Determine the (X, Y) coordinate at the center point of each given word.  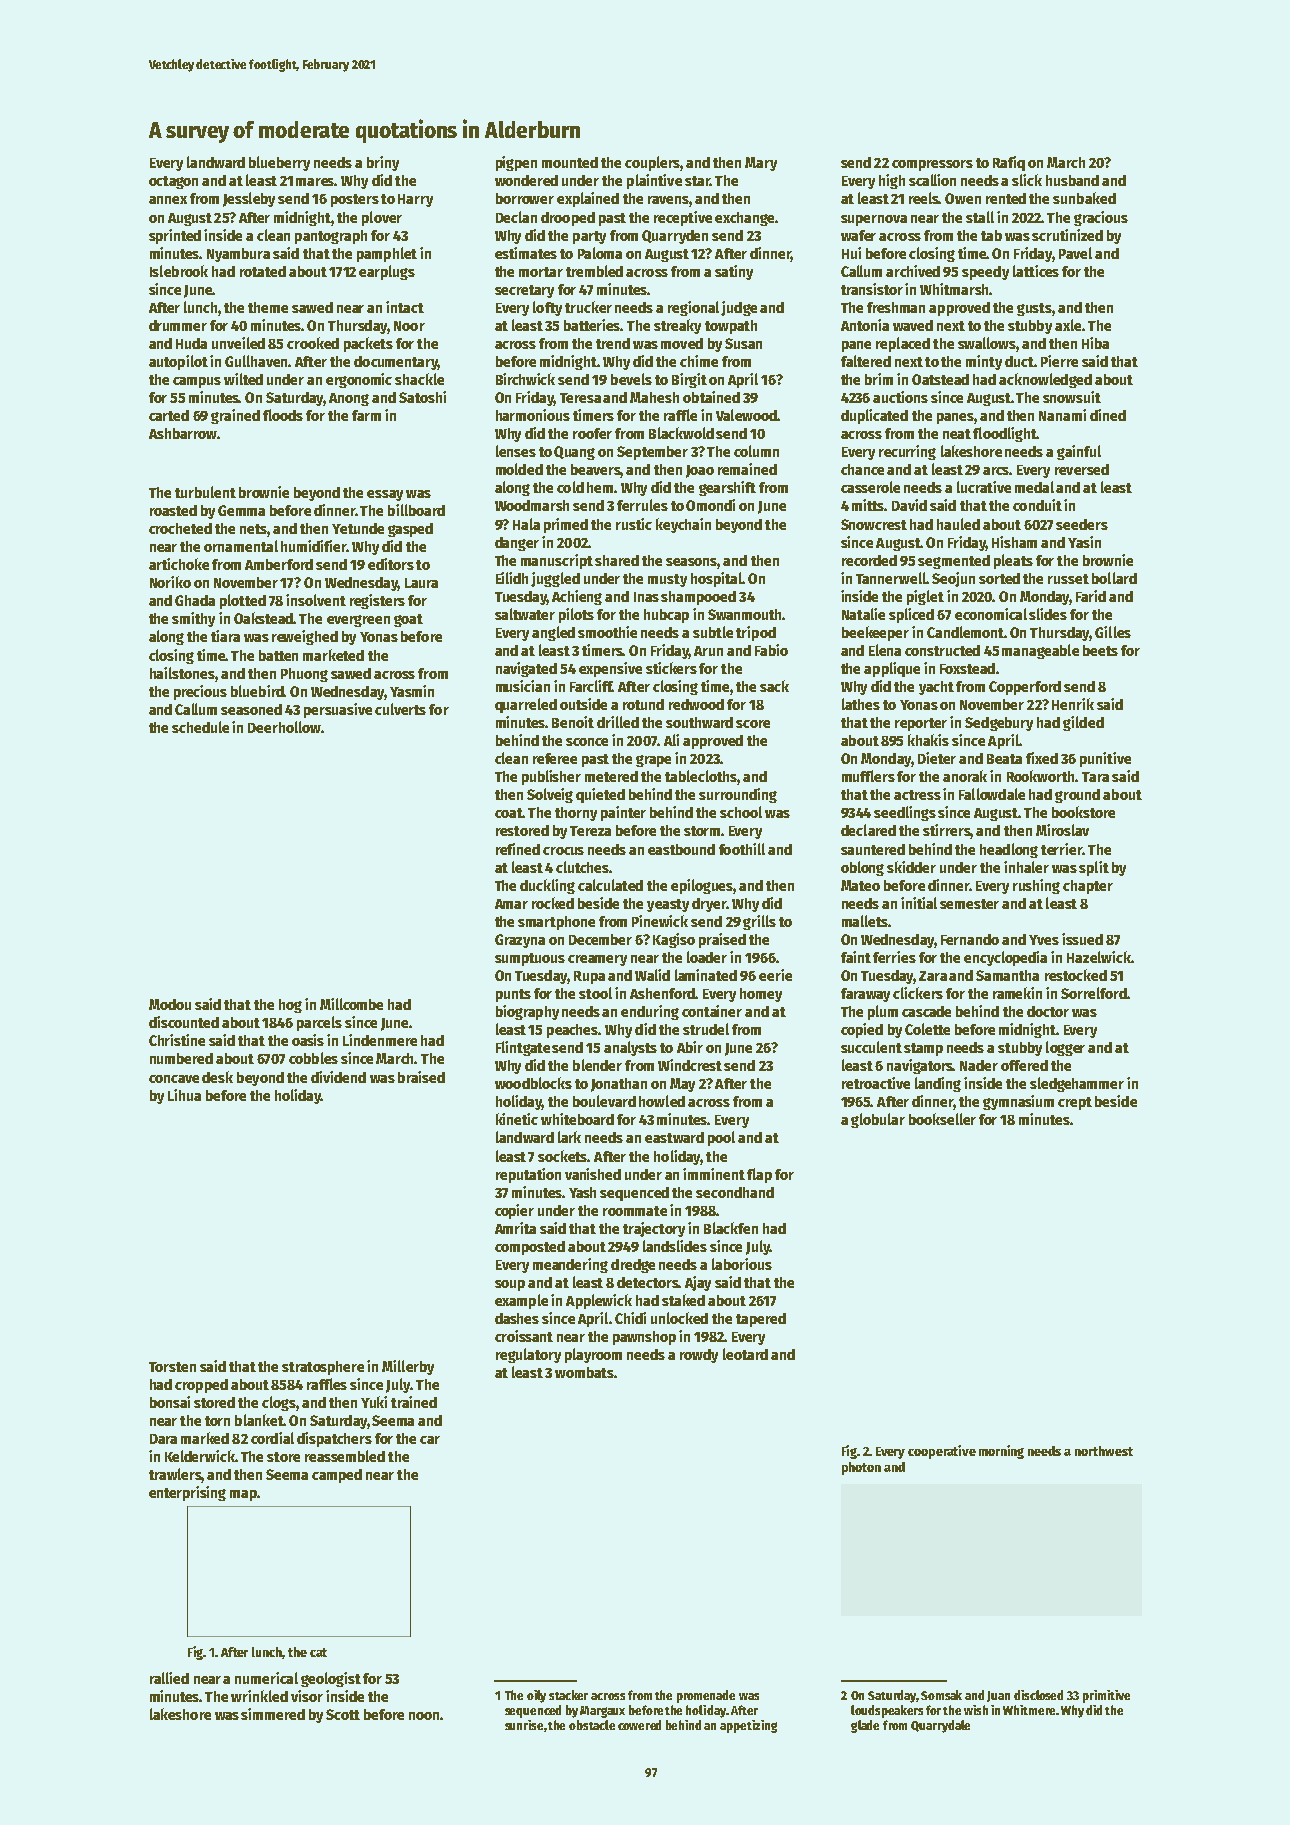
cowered (639, 1725)
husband (1072, 180)
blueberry (279, 163)
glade (865, 1726)
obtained (711, 397)
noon (424, 1716)
